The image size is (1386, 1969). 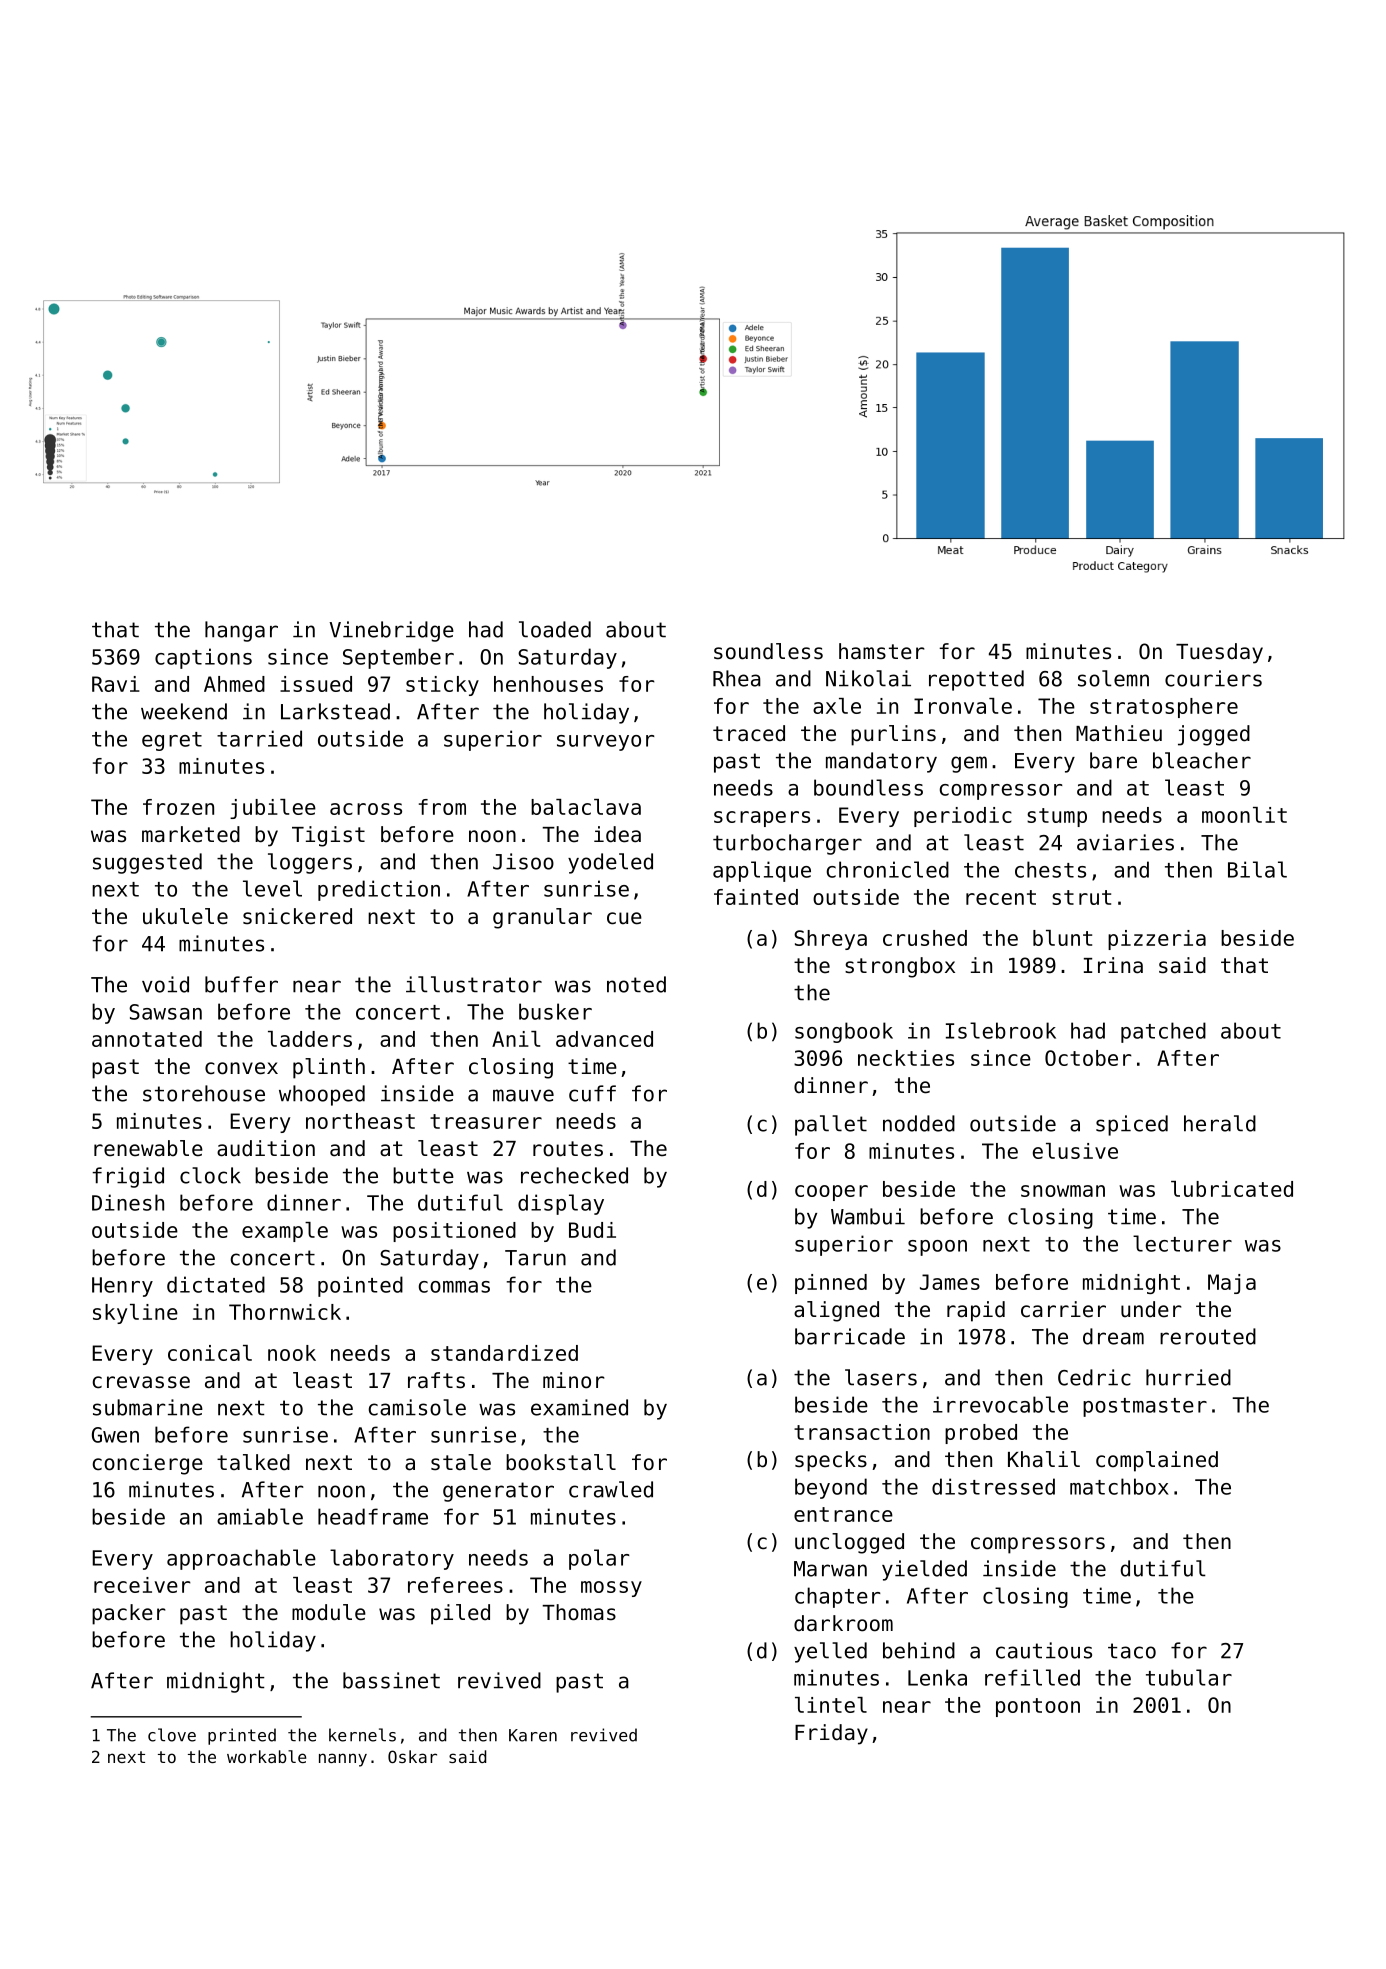 What do you see at coordinates (737, 678) in the screenshot?
I see `Rhea` at bounding box center [737, 678].
